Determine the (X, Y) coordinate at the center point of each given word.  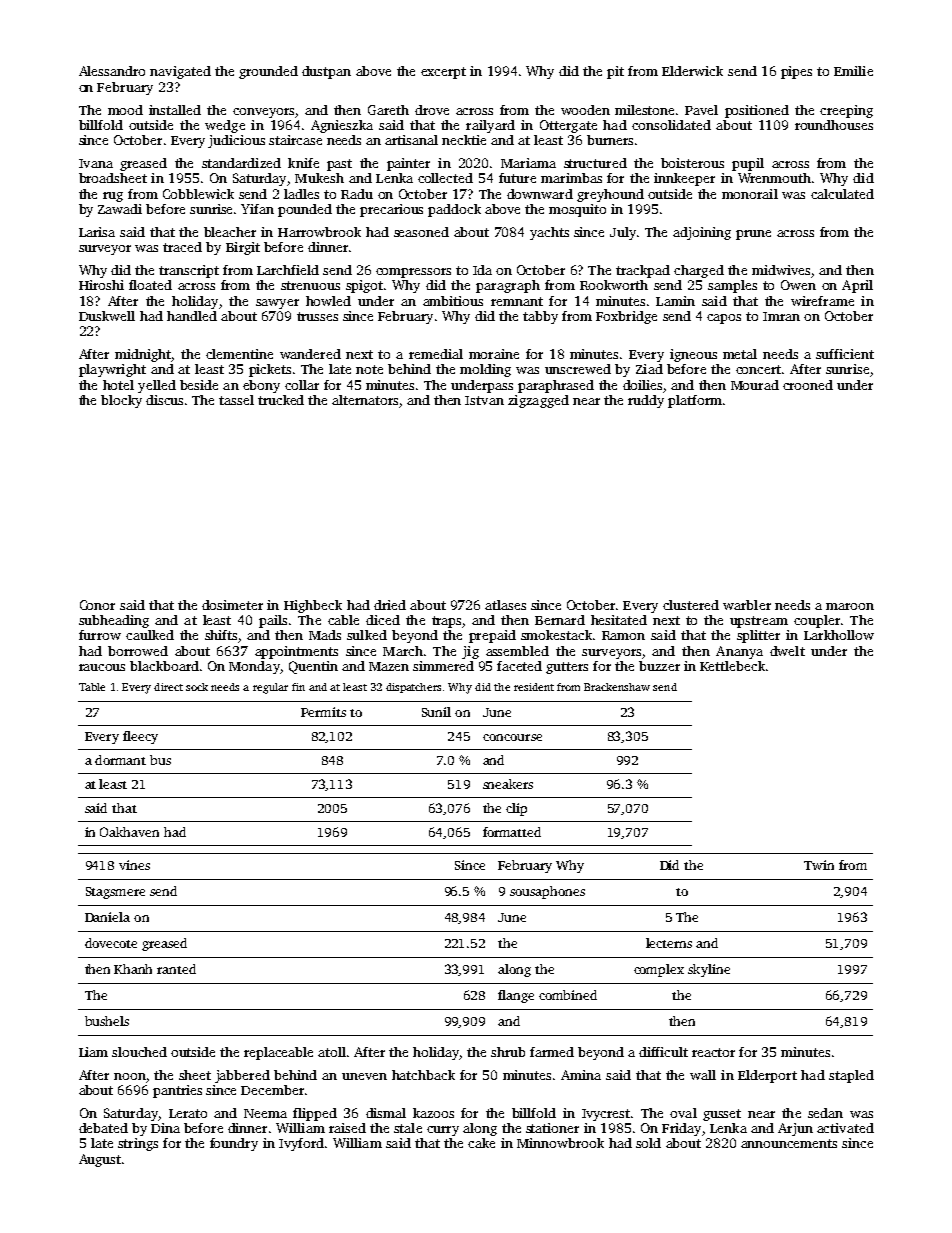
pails (273, 621)
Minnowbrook (560, 1143)
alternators (365, 400)
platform (695, 401)
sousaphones (547, 892)
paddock (454, 210)
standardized (241, 163)
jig (470, 652)
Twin (819, 865)
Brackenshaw (617, 687)
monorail (750, 194)
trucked (281, 400)
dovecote (111, 943)
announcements (789, 1143)
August (100, 1160)
